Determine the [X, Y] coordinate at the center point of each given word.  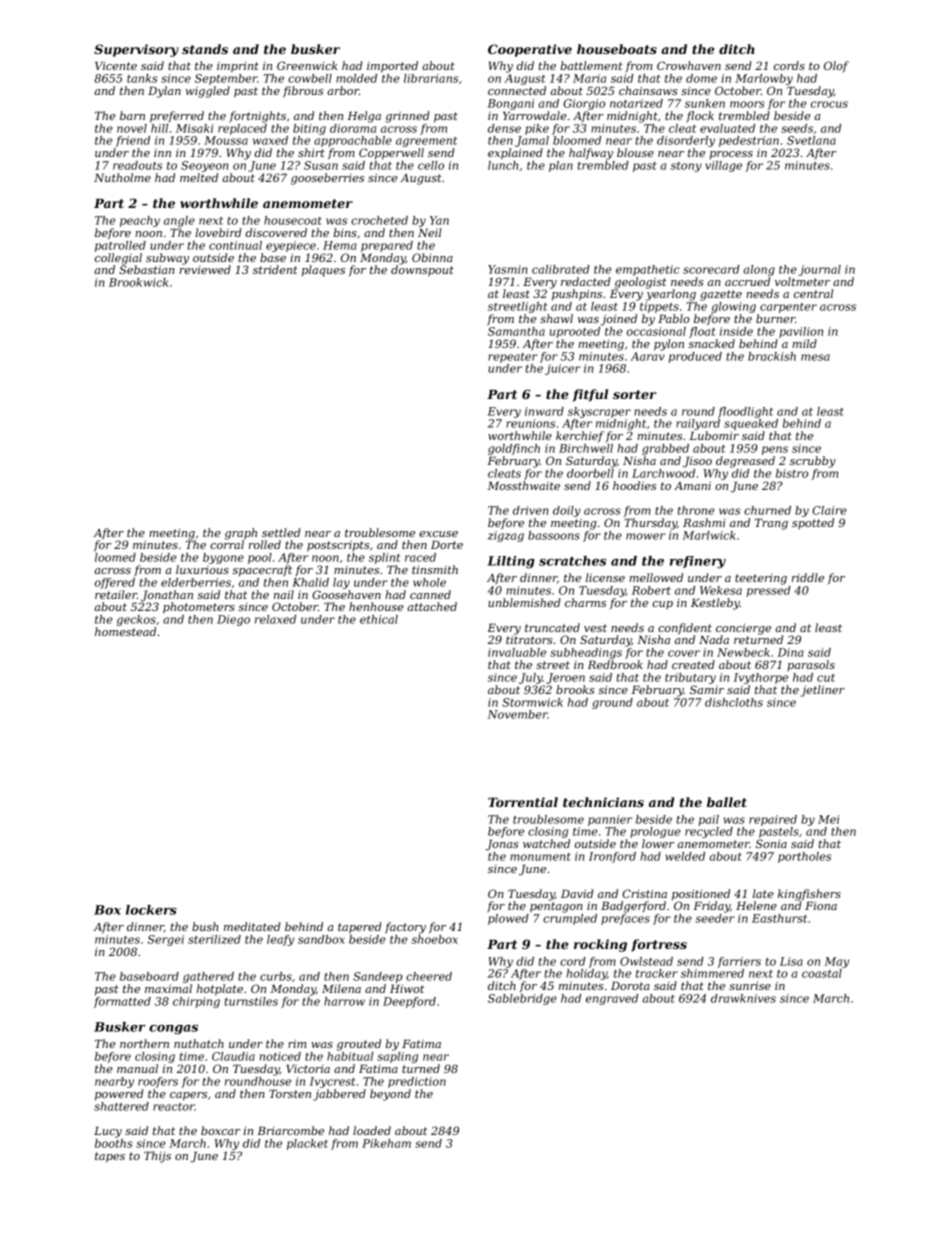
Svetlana [811, 140]
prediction [417, 1082]
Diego [233, 620]
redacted [585, 281]
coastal [822, 973]
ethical [379, 619]
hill [159, 128]
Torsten [290, 1094]
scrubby [813, 462]
